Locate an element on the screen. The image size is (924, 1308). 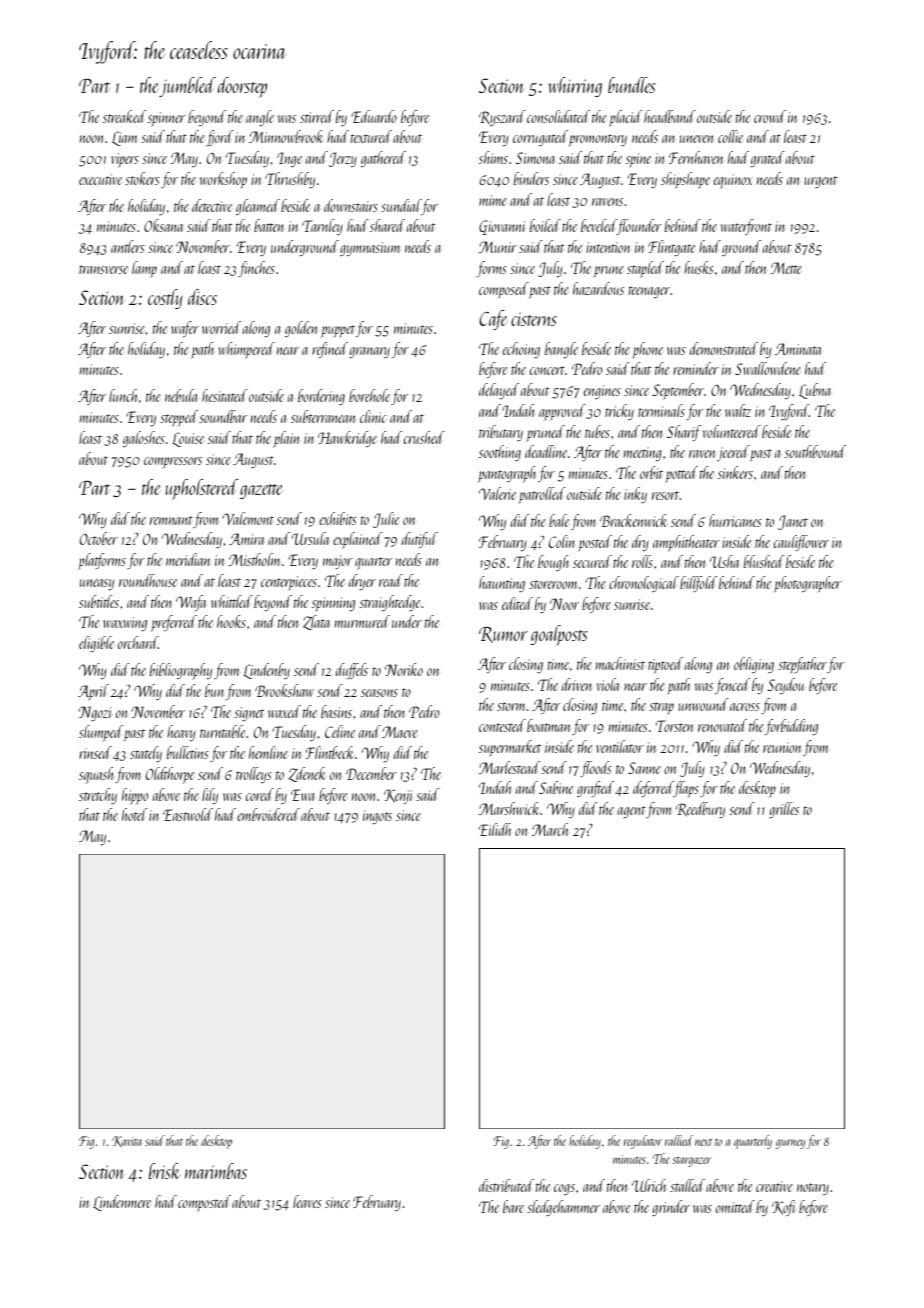
April is located at coordinates (93, 692).
